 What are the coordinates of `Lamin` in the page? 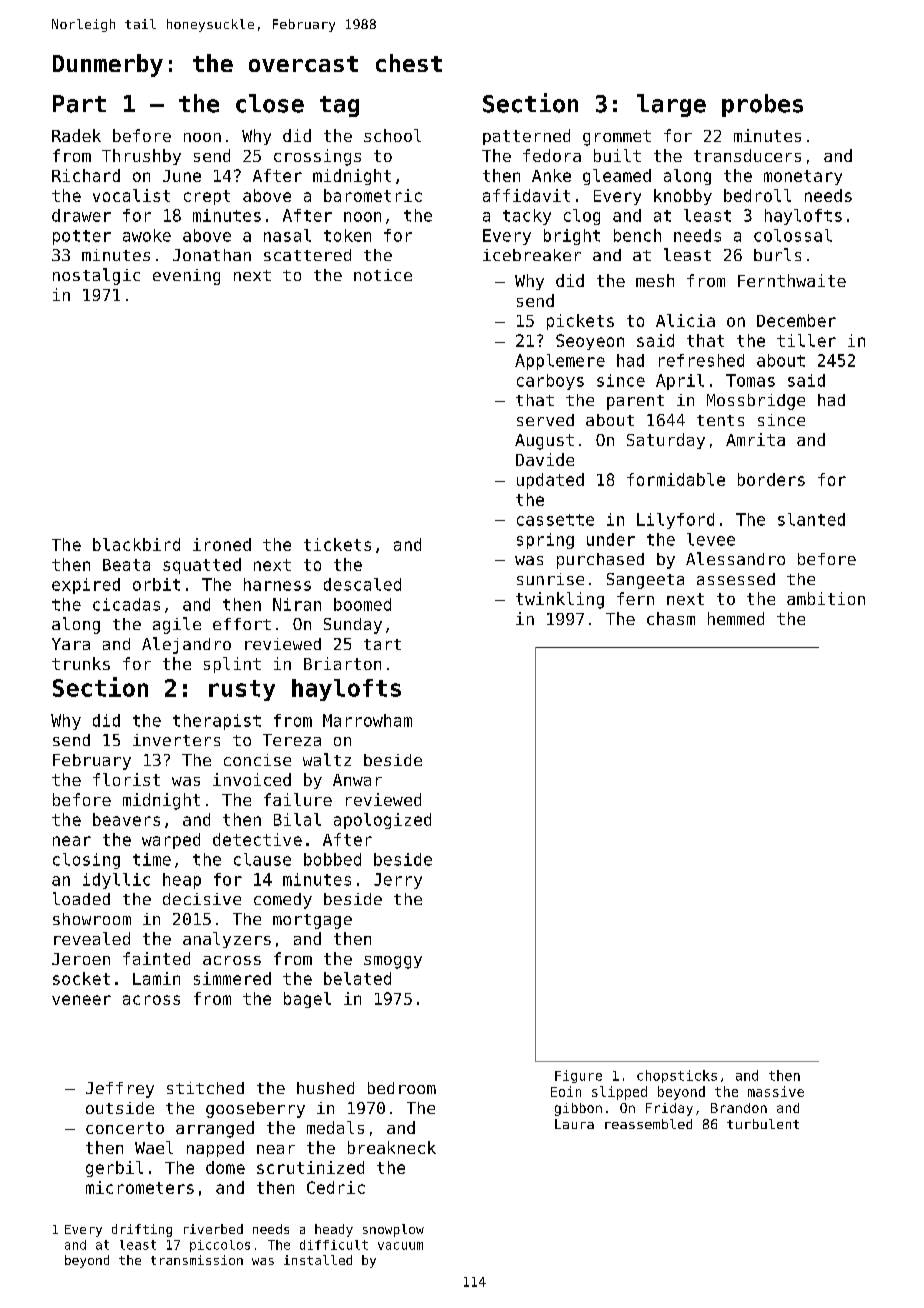 It's located at (156, 978).
